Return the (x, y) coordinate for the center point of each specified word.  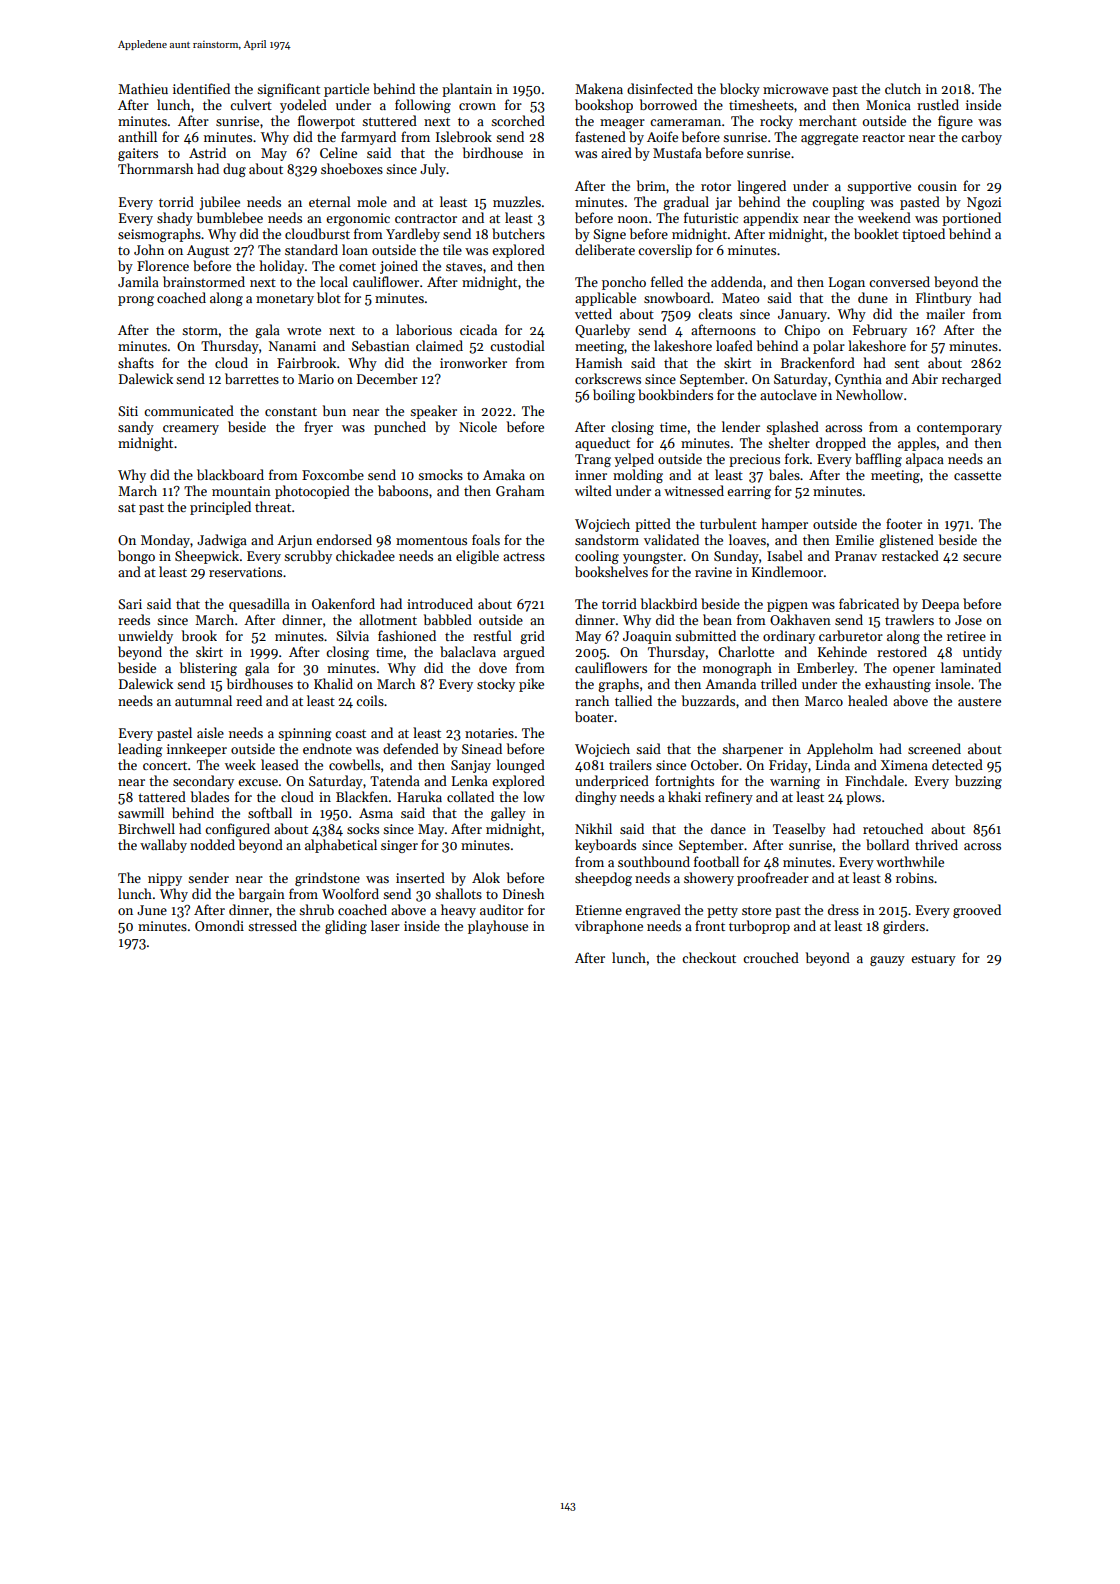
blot (329, 297)
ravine (713, 572)
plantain (467, 90)
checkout (709, 957)
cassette (977, 475)
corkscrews (608, 378)
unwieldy (145, 637)
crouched (771, 957)
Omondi (219, 925)
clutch (903, 88)
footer (904, 523)
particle (346, 90)
